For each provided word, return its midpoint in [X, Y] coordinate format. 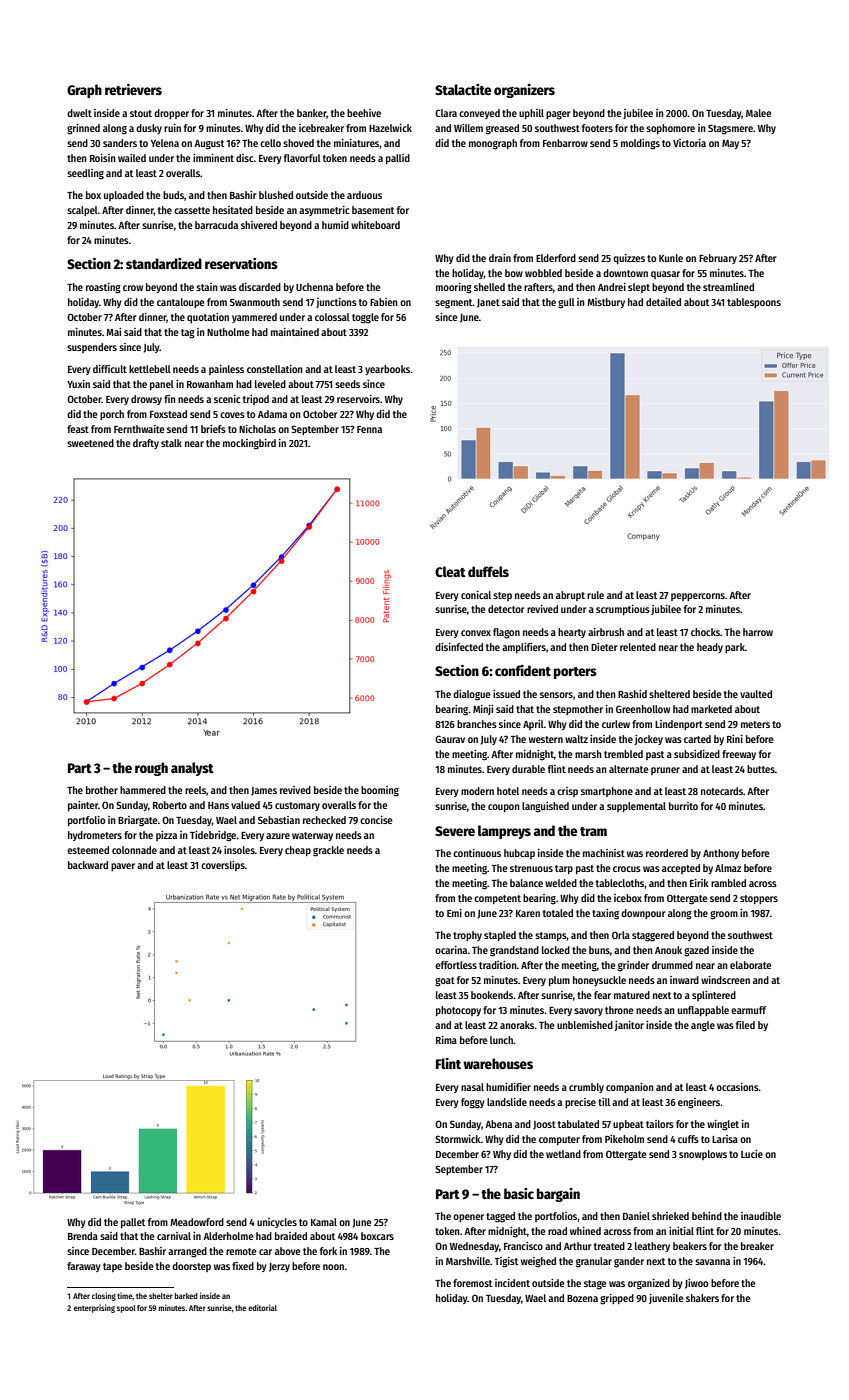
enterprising [94, 1308]
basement [373, 210]
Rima [446, 1040]
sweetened [90, 443]
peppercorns [698, 597]
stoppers [759, 899]
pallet [133, 1223]
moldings [640, 144]
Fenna [369, 429]
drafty [146, 444]
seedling [85, 174]
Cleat [450, 571]
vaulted [756, 694]
